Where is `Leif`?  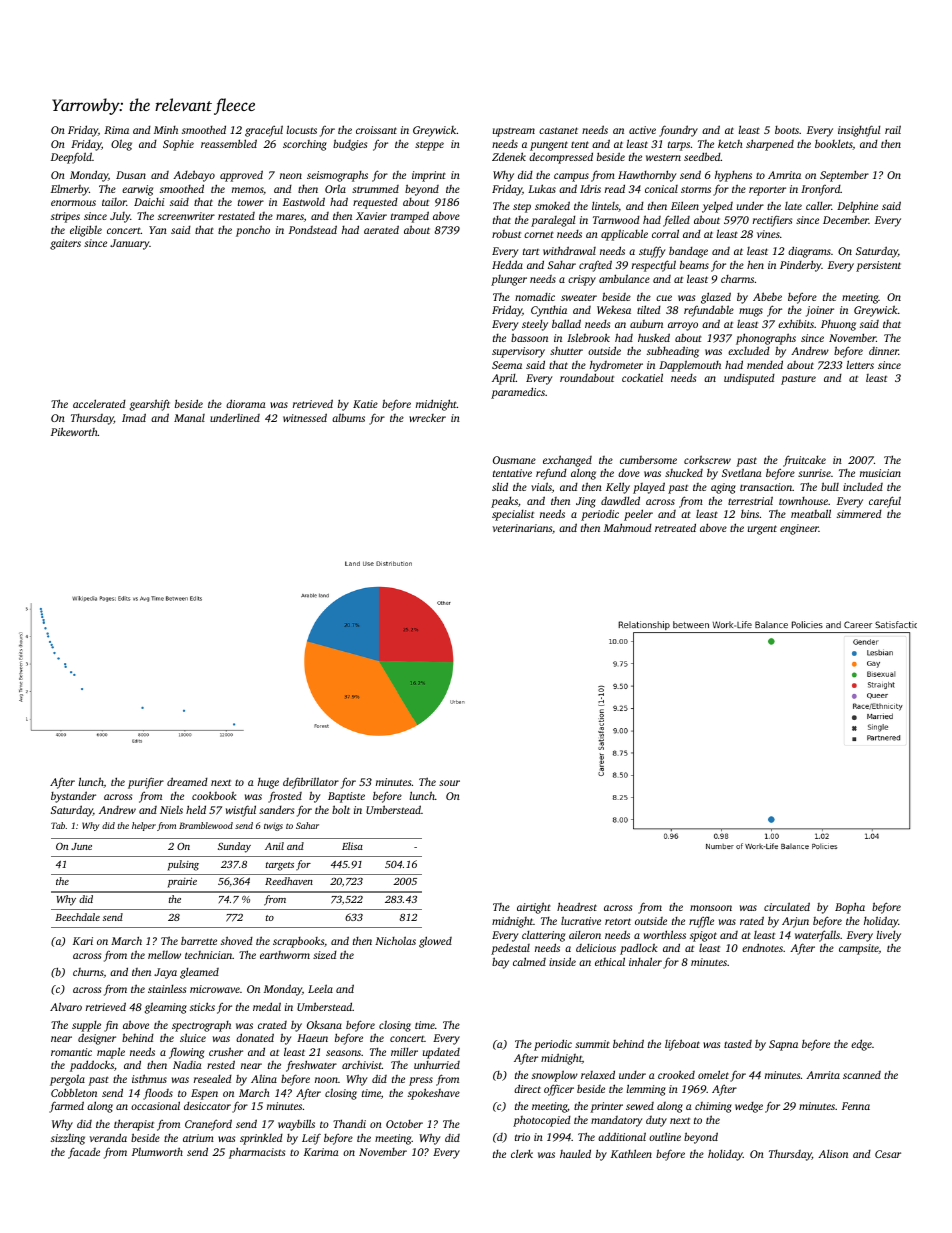
Leif is located at coordinates (311, 1139).
